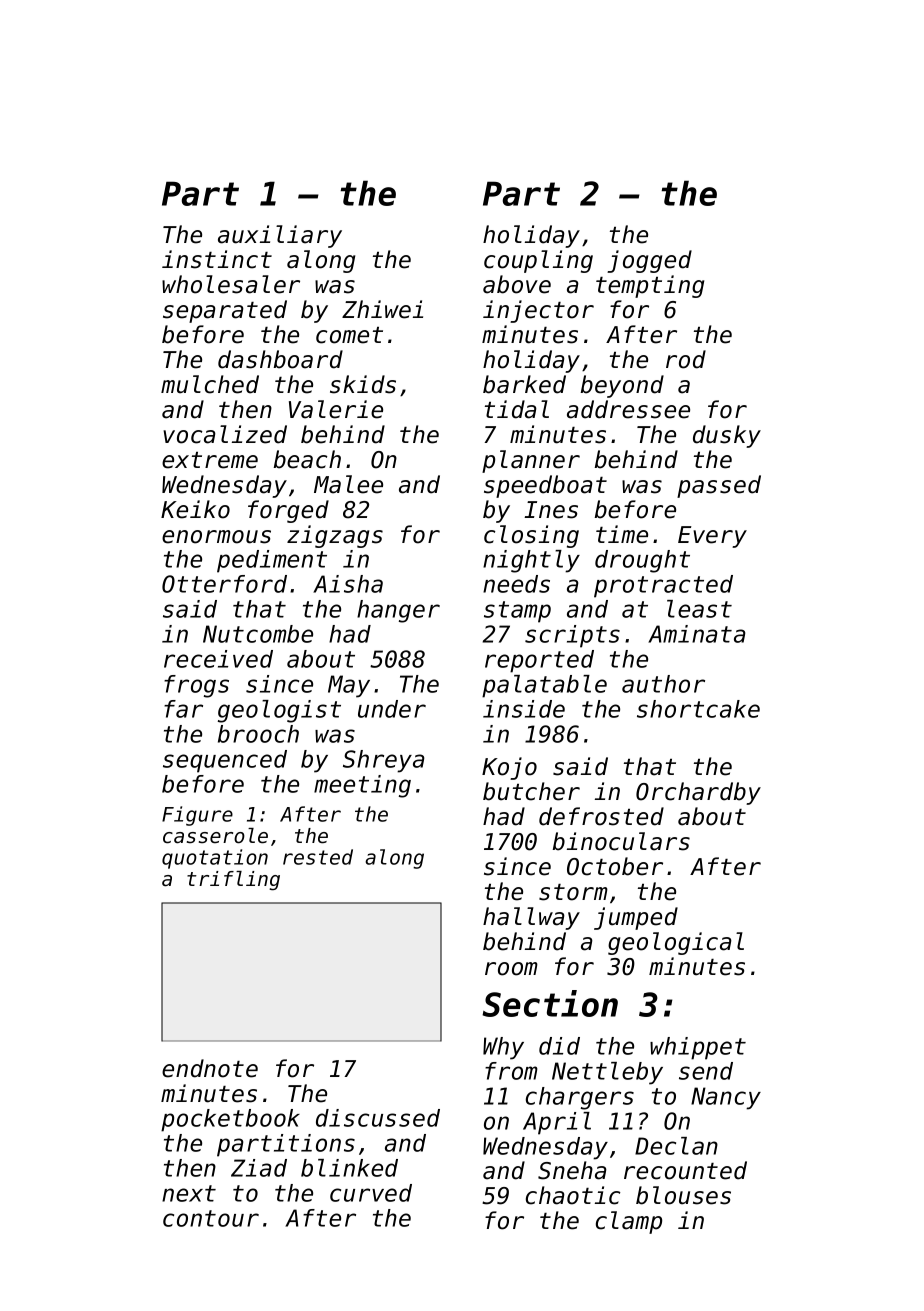 Image resolution: width=924 pixels, height=1311 pixels. What do you see at coordinates (517, 409) in the screenshot?
I see `tidal` at bounding box center [517, 409].
